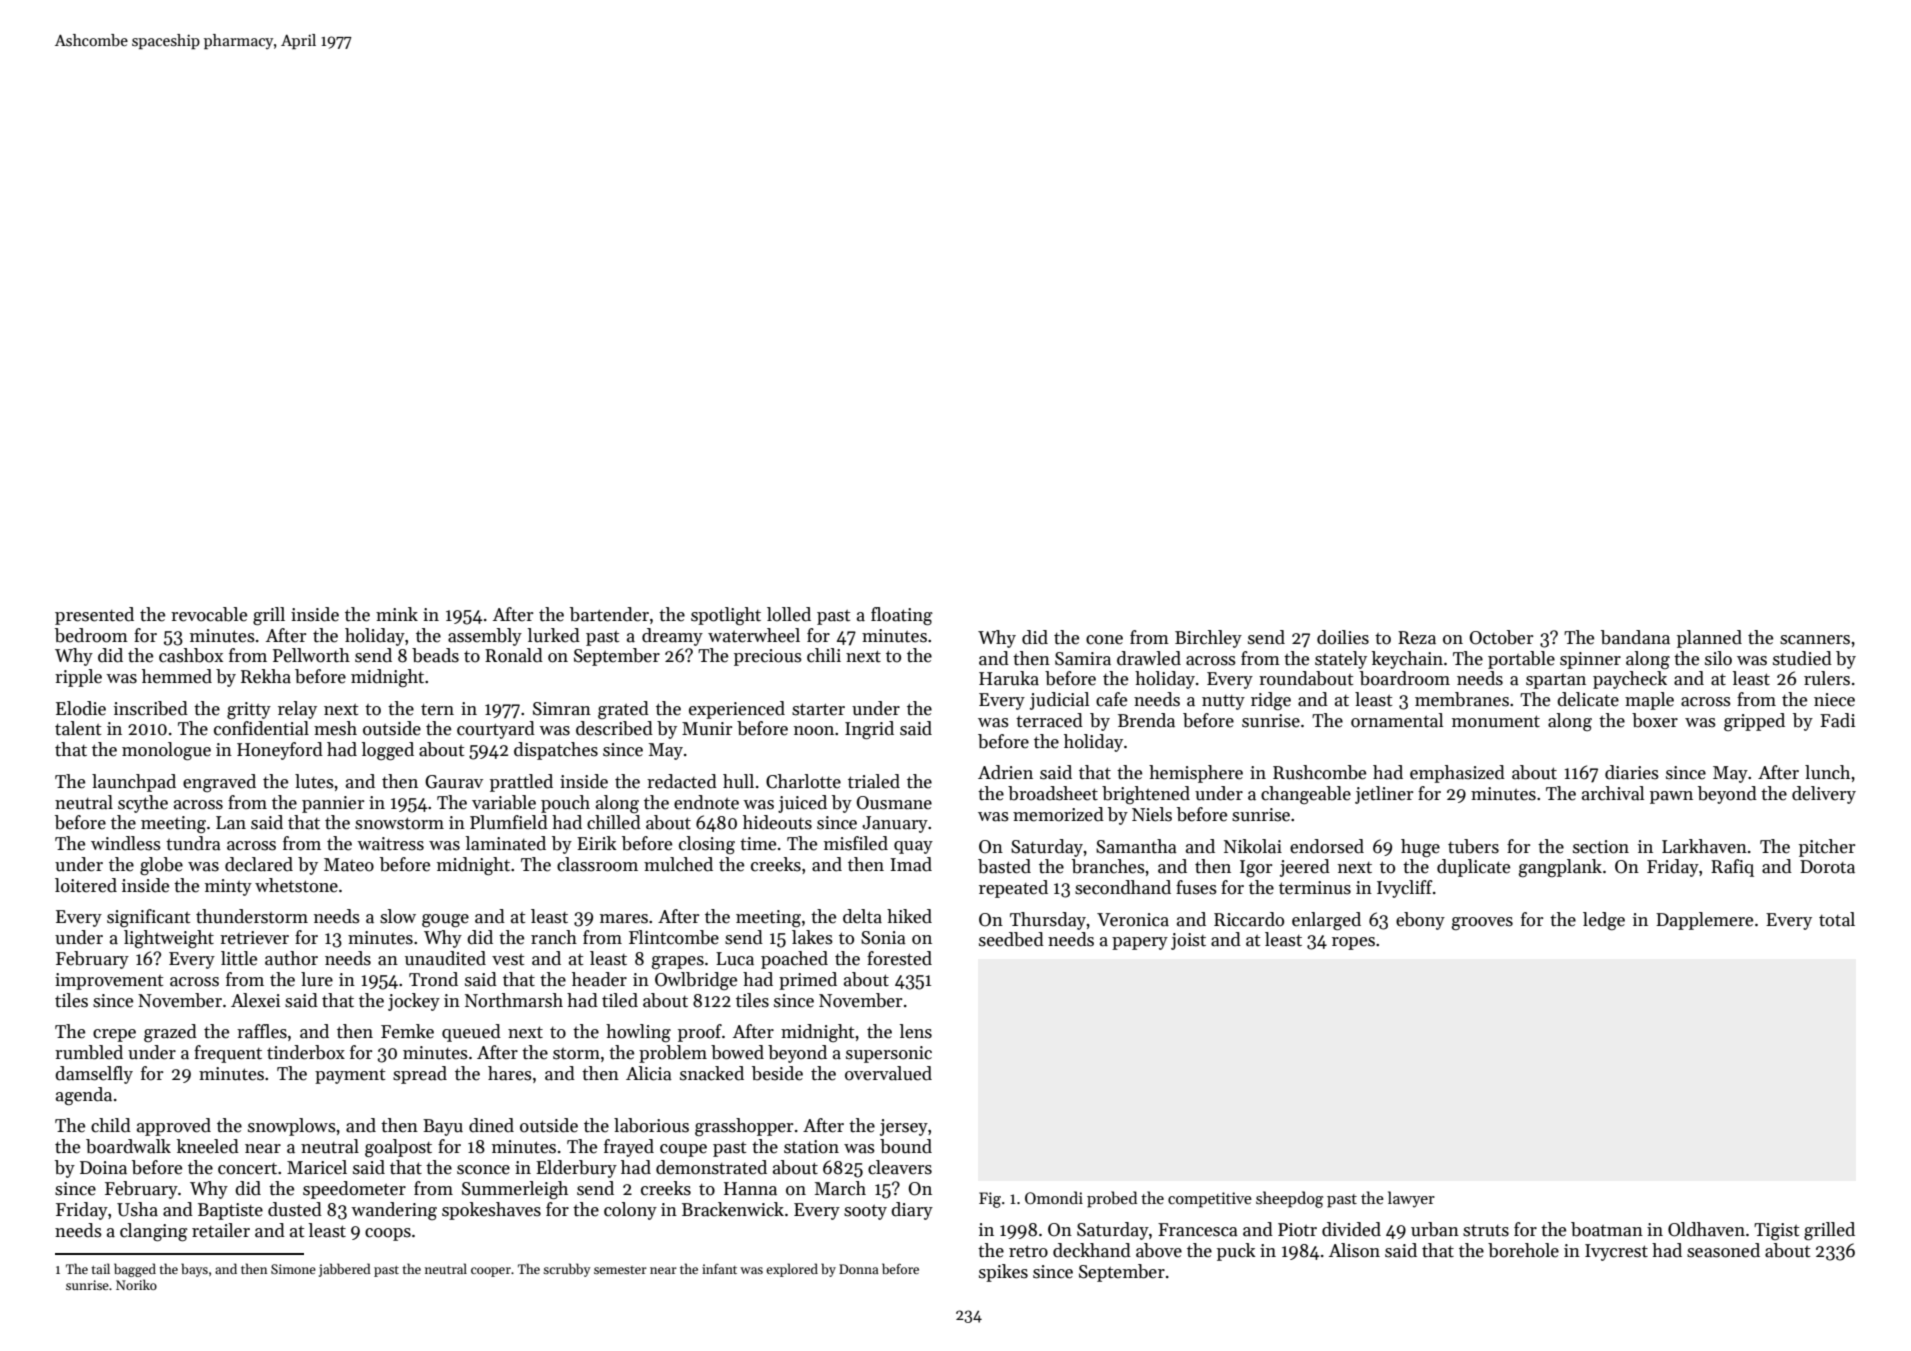  Describe the element at coordinates (712, 1073) in the screenshot. I see `snacked` at that location.
